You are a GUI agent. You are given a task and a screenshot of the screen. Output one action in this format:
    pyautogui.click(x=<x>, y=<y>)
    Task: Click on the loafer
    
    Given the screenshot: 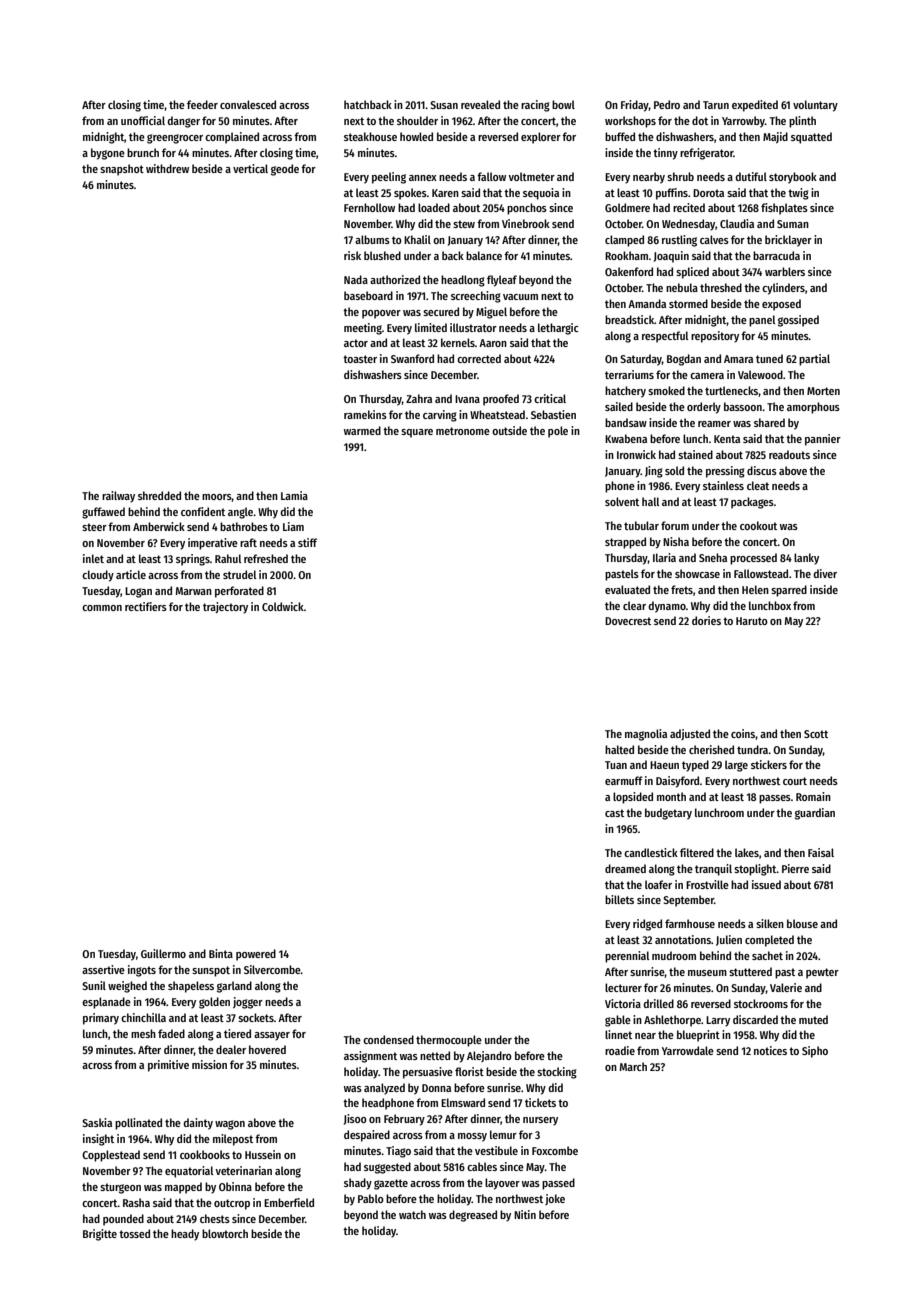 What is the action you would take?
    pyautogui.click(x=658, y=884)
